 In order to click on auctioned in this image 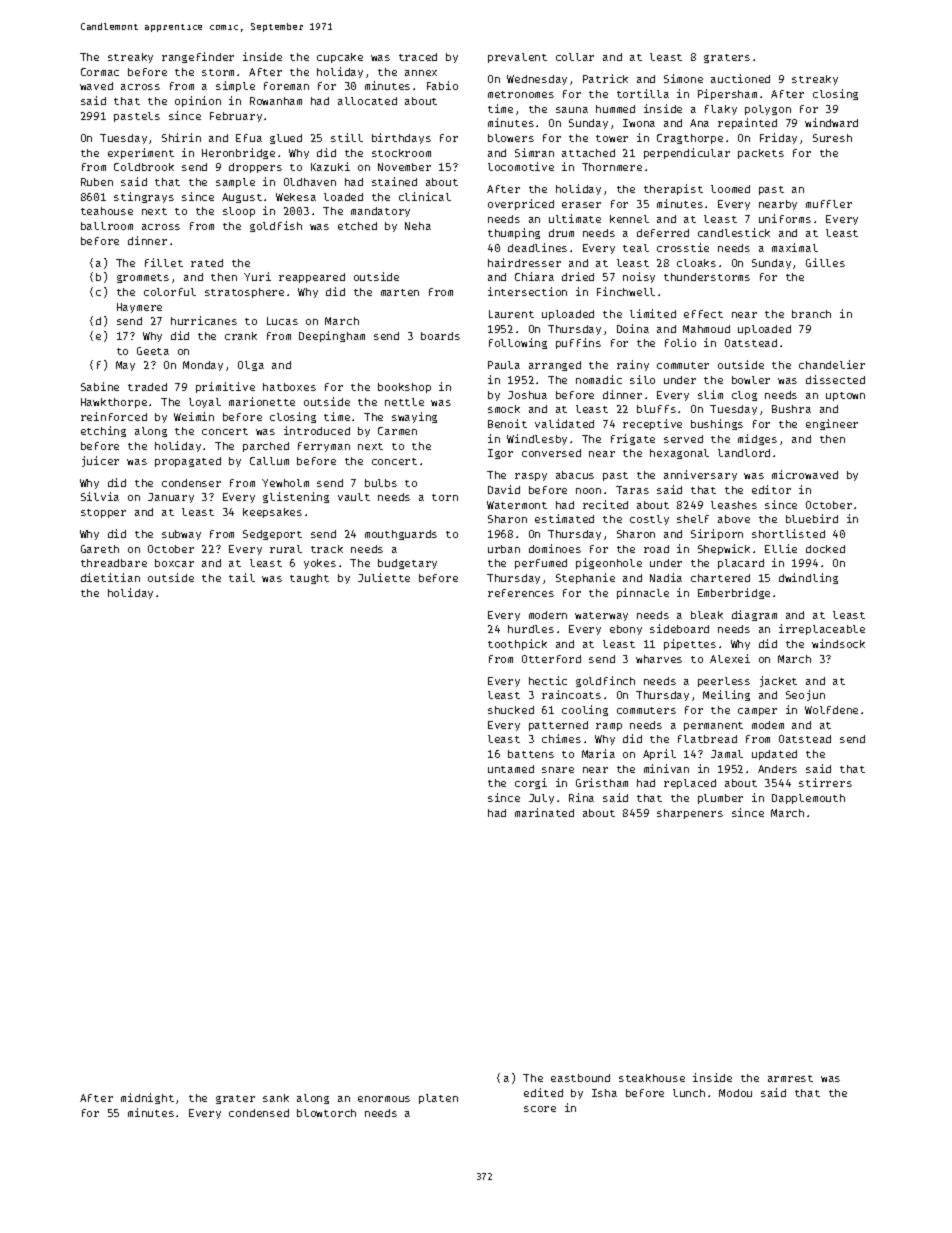, I will do `click(740, 78)`.
